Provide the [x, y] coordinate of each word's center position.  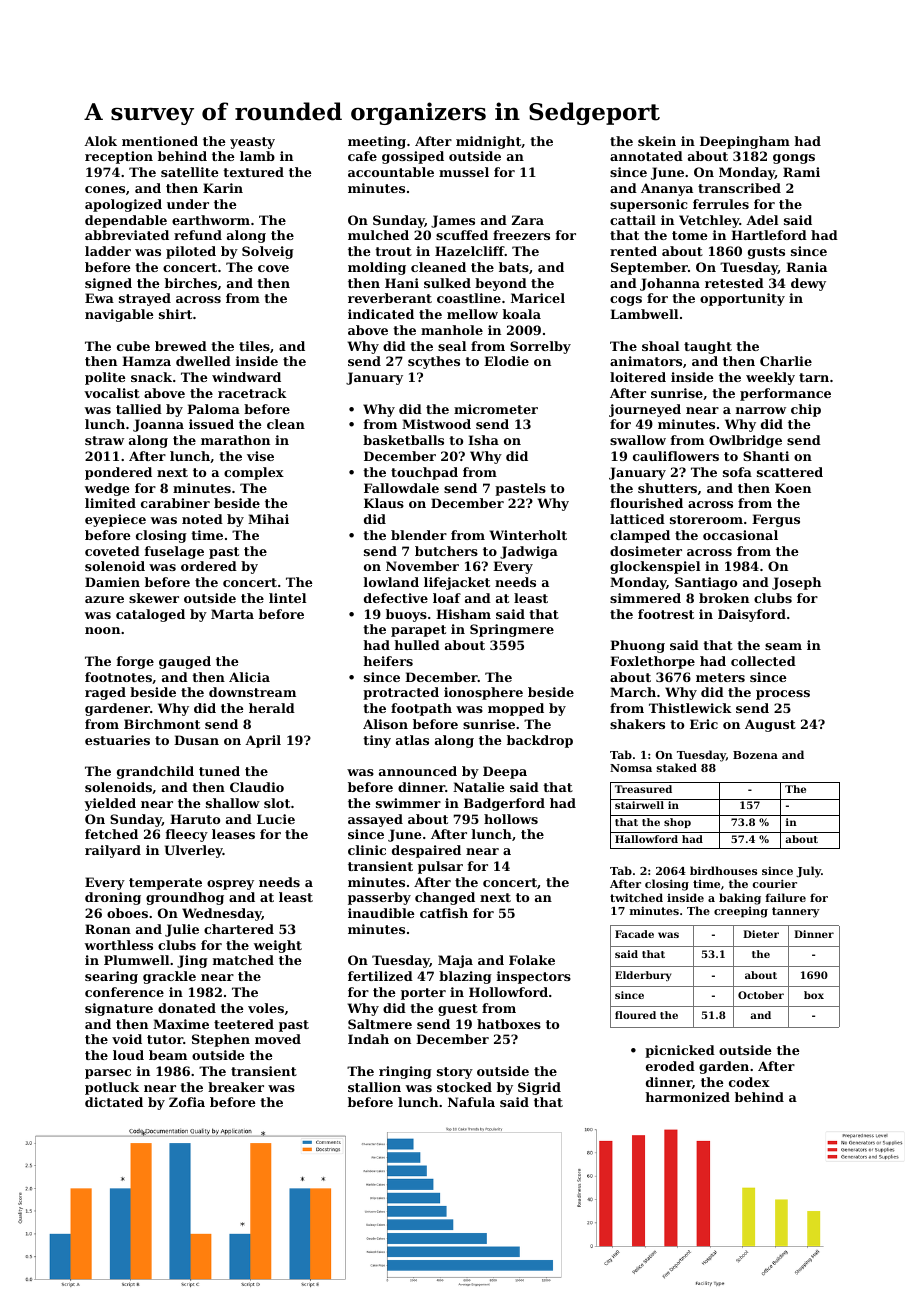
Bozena [755, 755]
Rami [801, 172]
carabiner [175, 503]
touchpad [424, 473]
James [453, 221]
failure [785, 897]
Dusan [196, 740]
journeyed [645, 410]
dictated [114, 1102]
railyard [113, 851]
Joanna [158, 425]
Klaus [384, 503]
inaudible [381, 913]
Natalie [478, 787]
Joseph [796, 583]
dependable [126, 221]
